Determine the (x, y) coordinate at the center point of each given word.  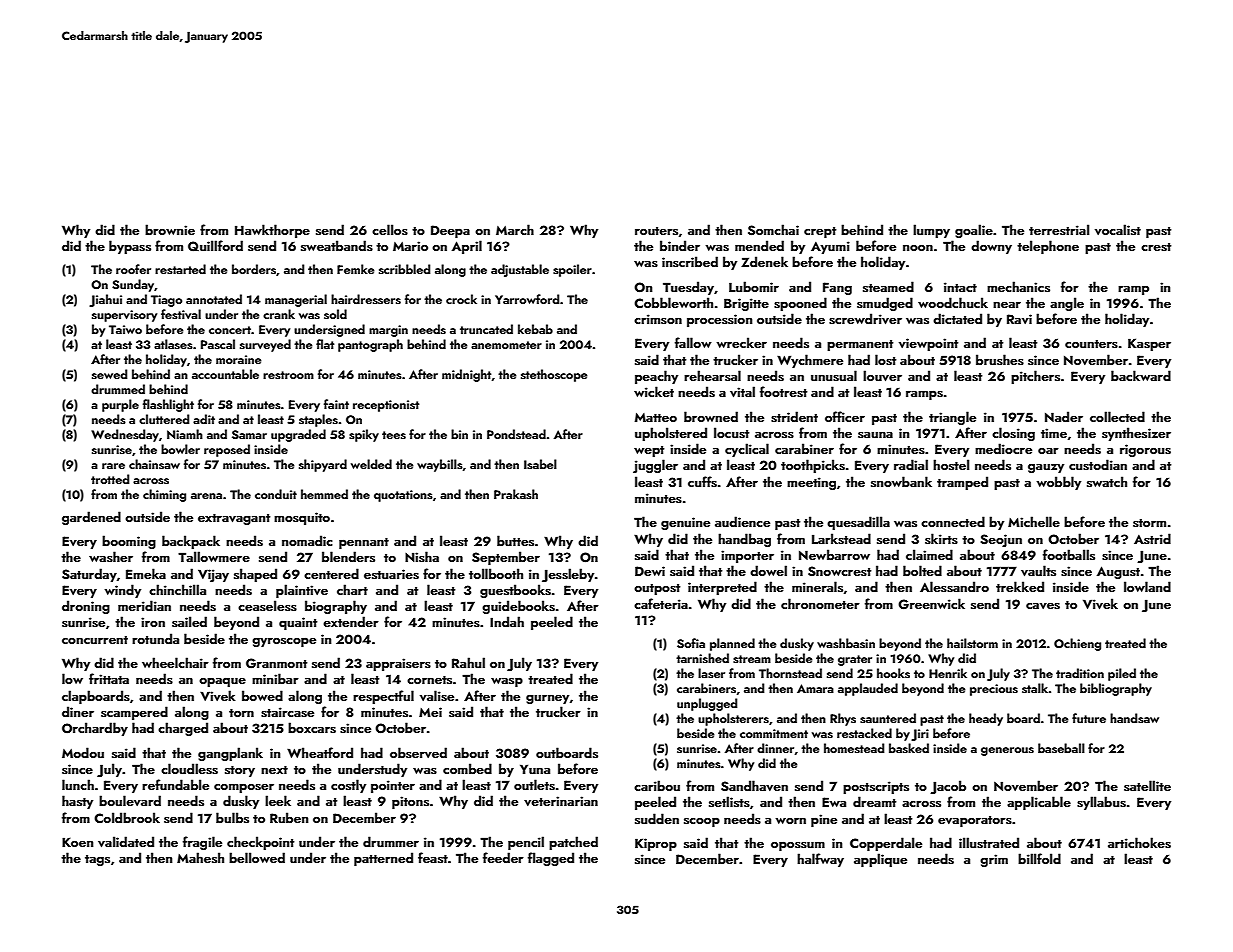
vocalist (1118, 230)
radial (911, 464)
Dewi (650, 571)
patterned (383, 859)
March (515, 229)
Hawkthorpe (272, 231)
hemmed (324, 494)
